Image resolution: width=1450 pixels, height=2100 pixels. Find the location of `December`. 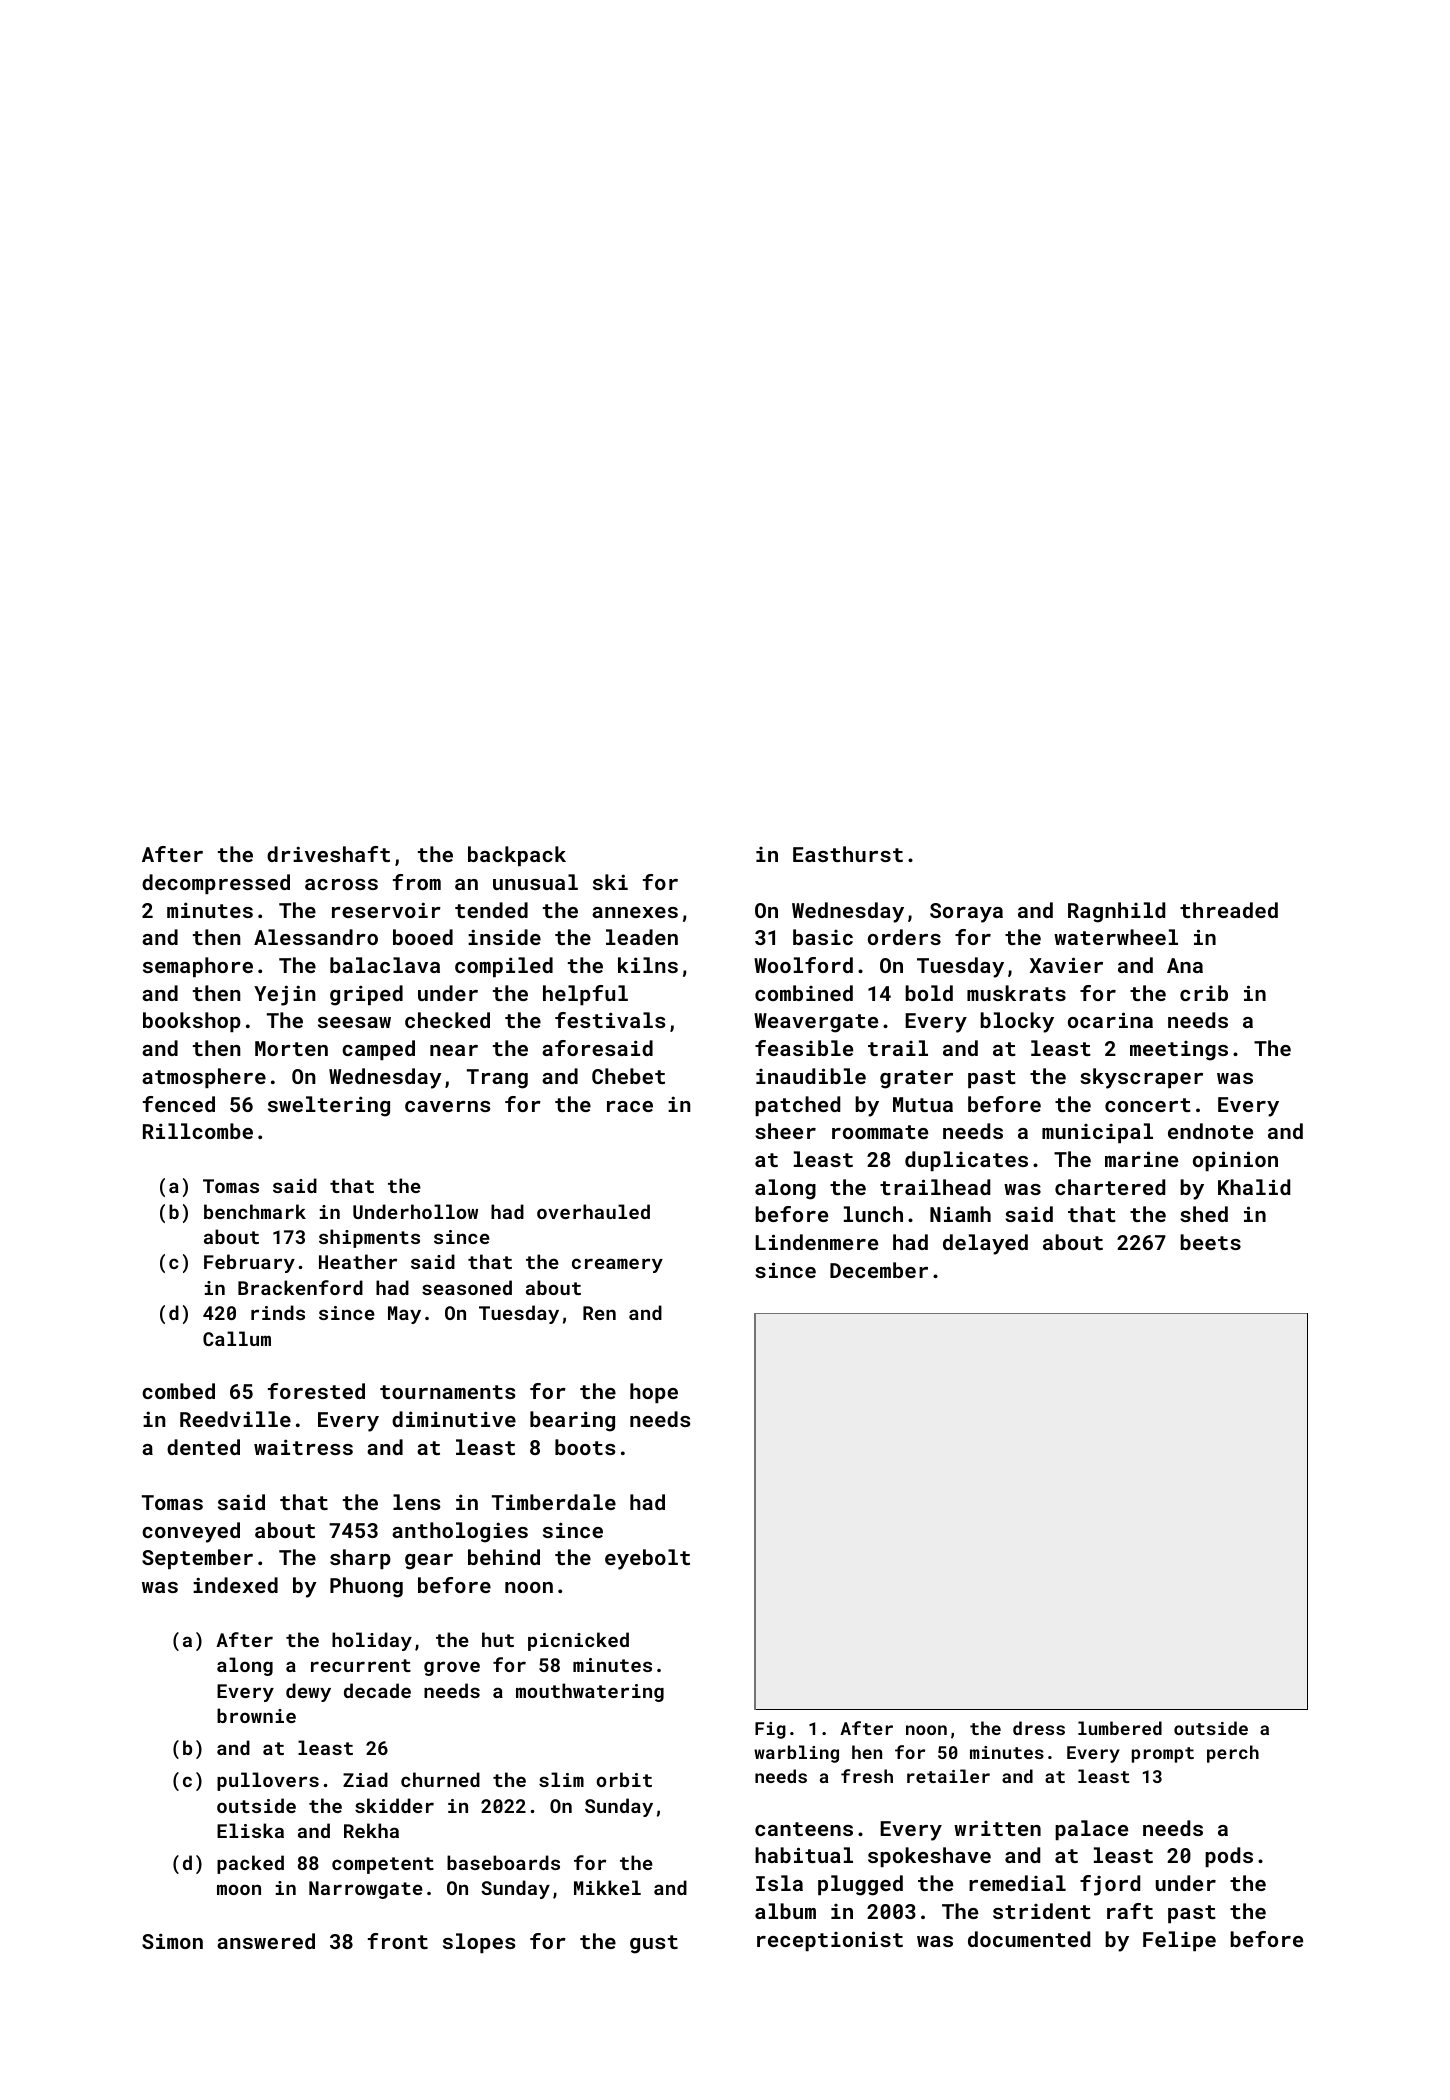

December is located at coordinates (879, 1270).
